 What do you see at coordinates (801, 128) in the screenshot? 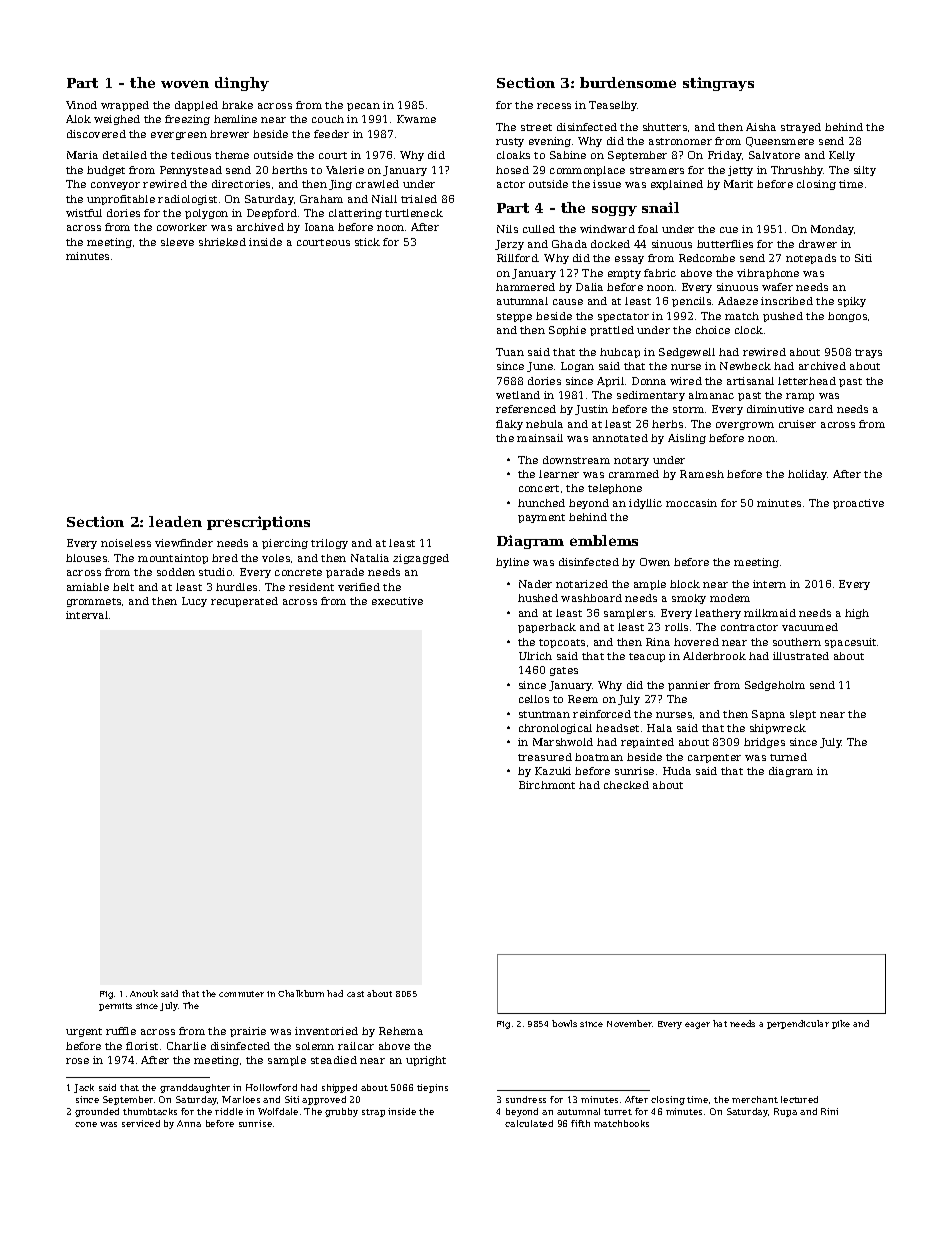
I see `strayed` at bounding box center [801, 128].
